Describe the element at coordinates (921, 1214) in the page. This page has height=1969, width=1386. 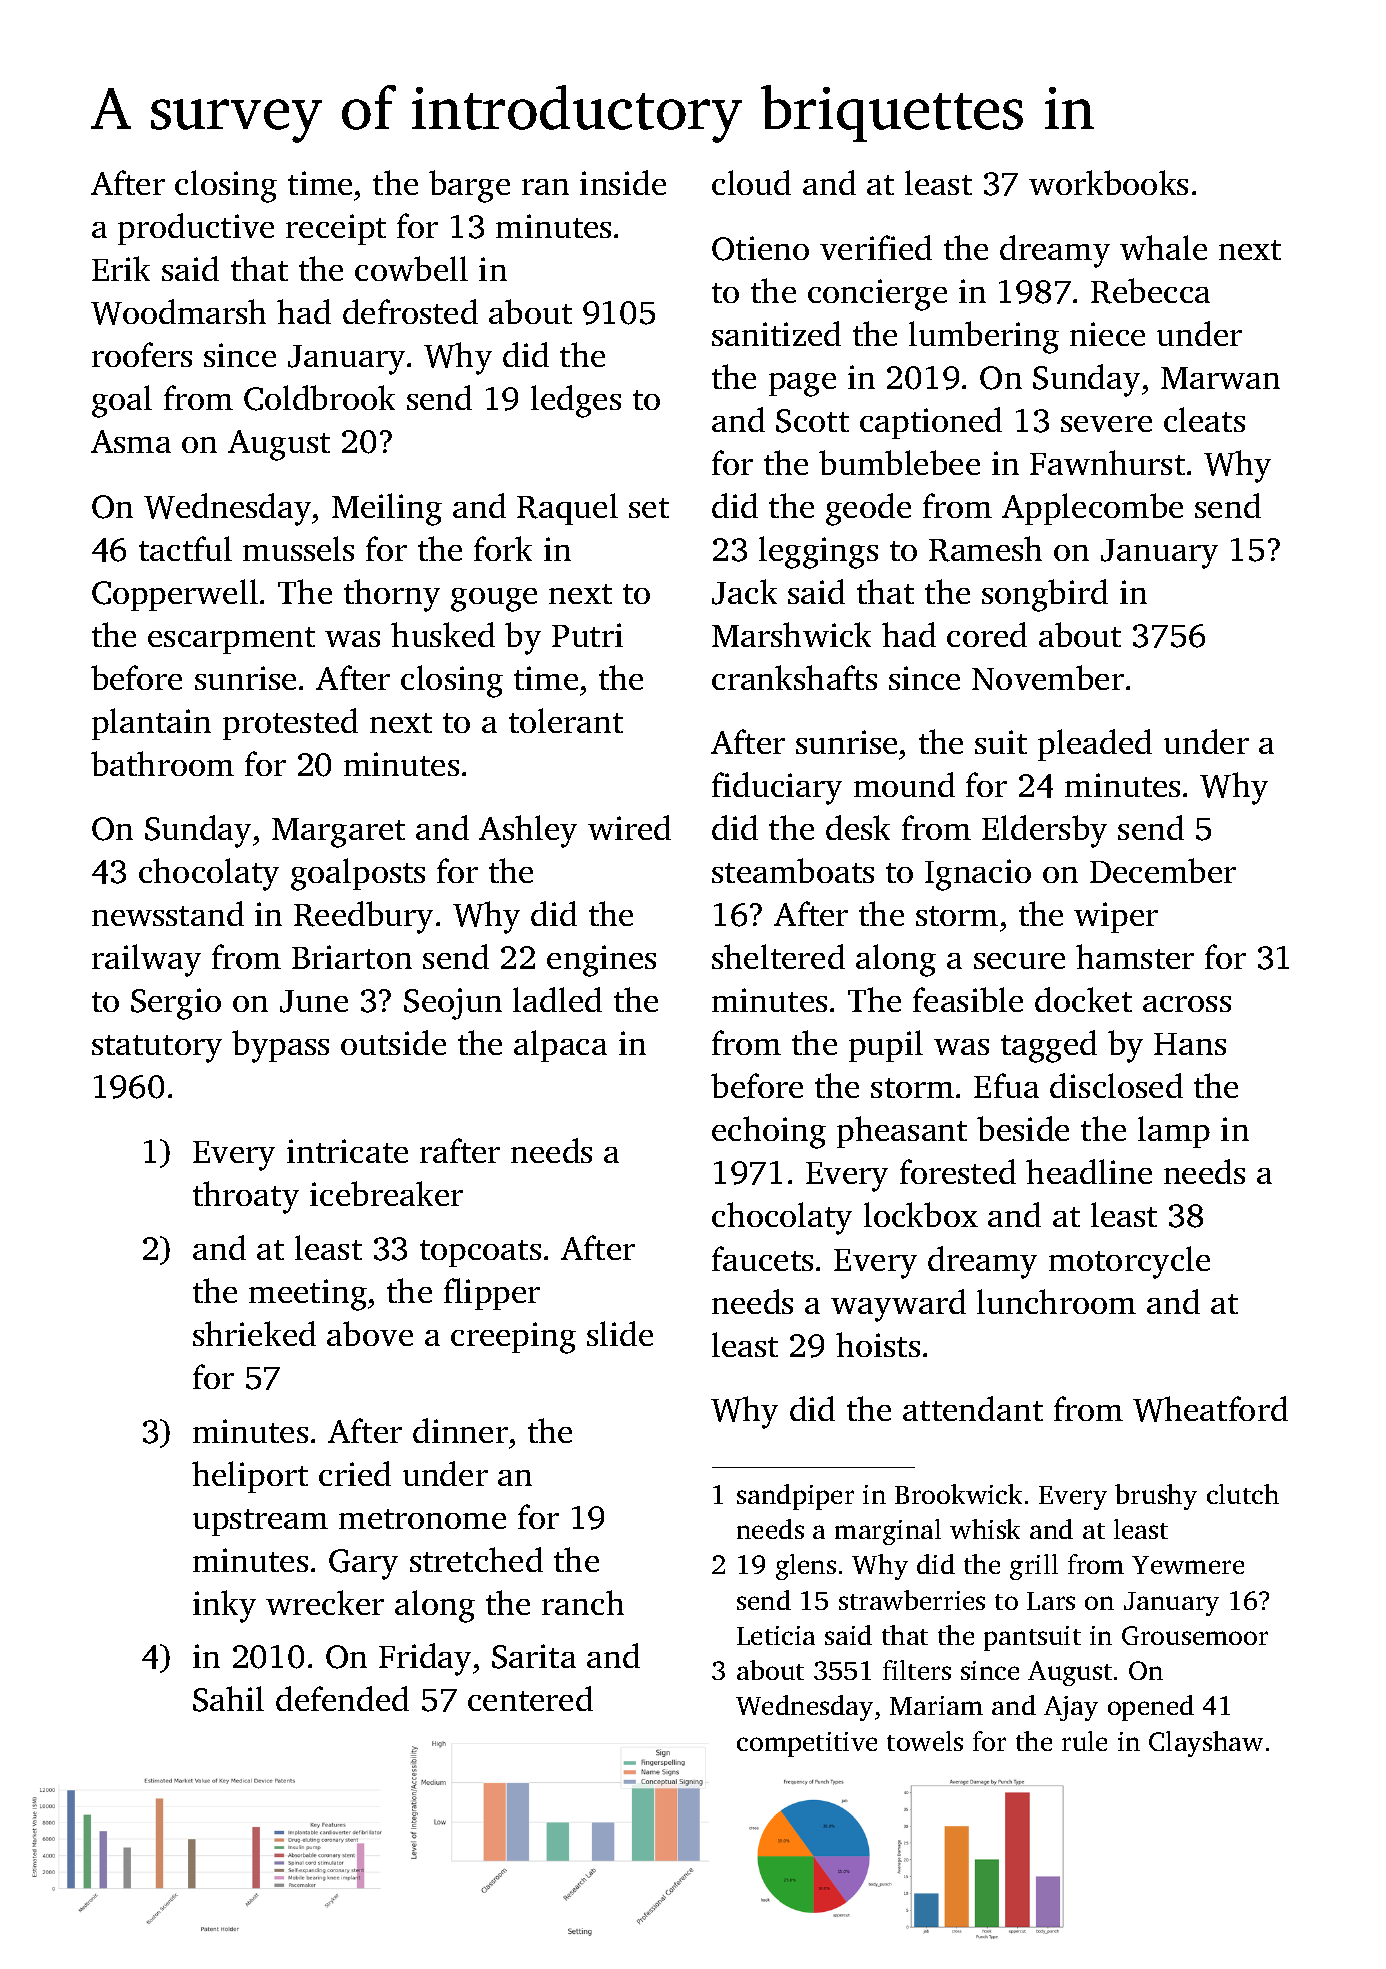
I see `lockbox` at that location.
